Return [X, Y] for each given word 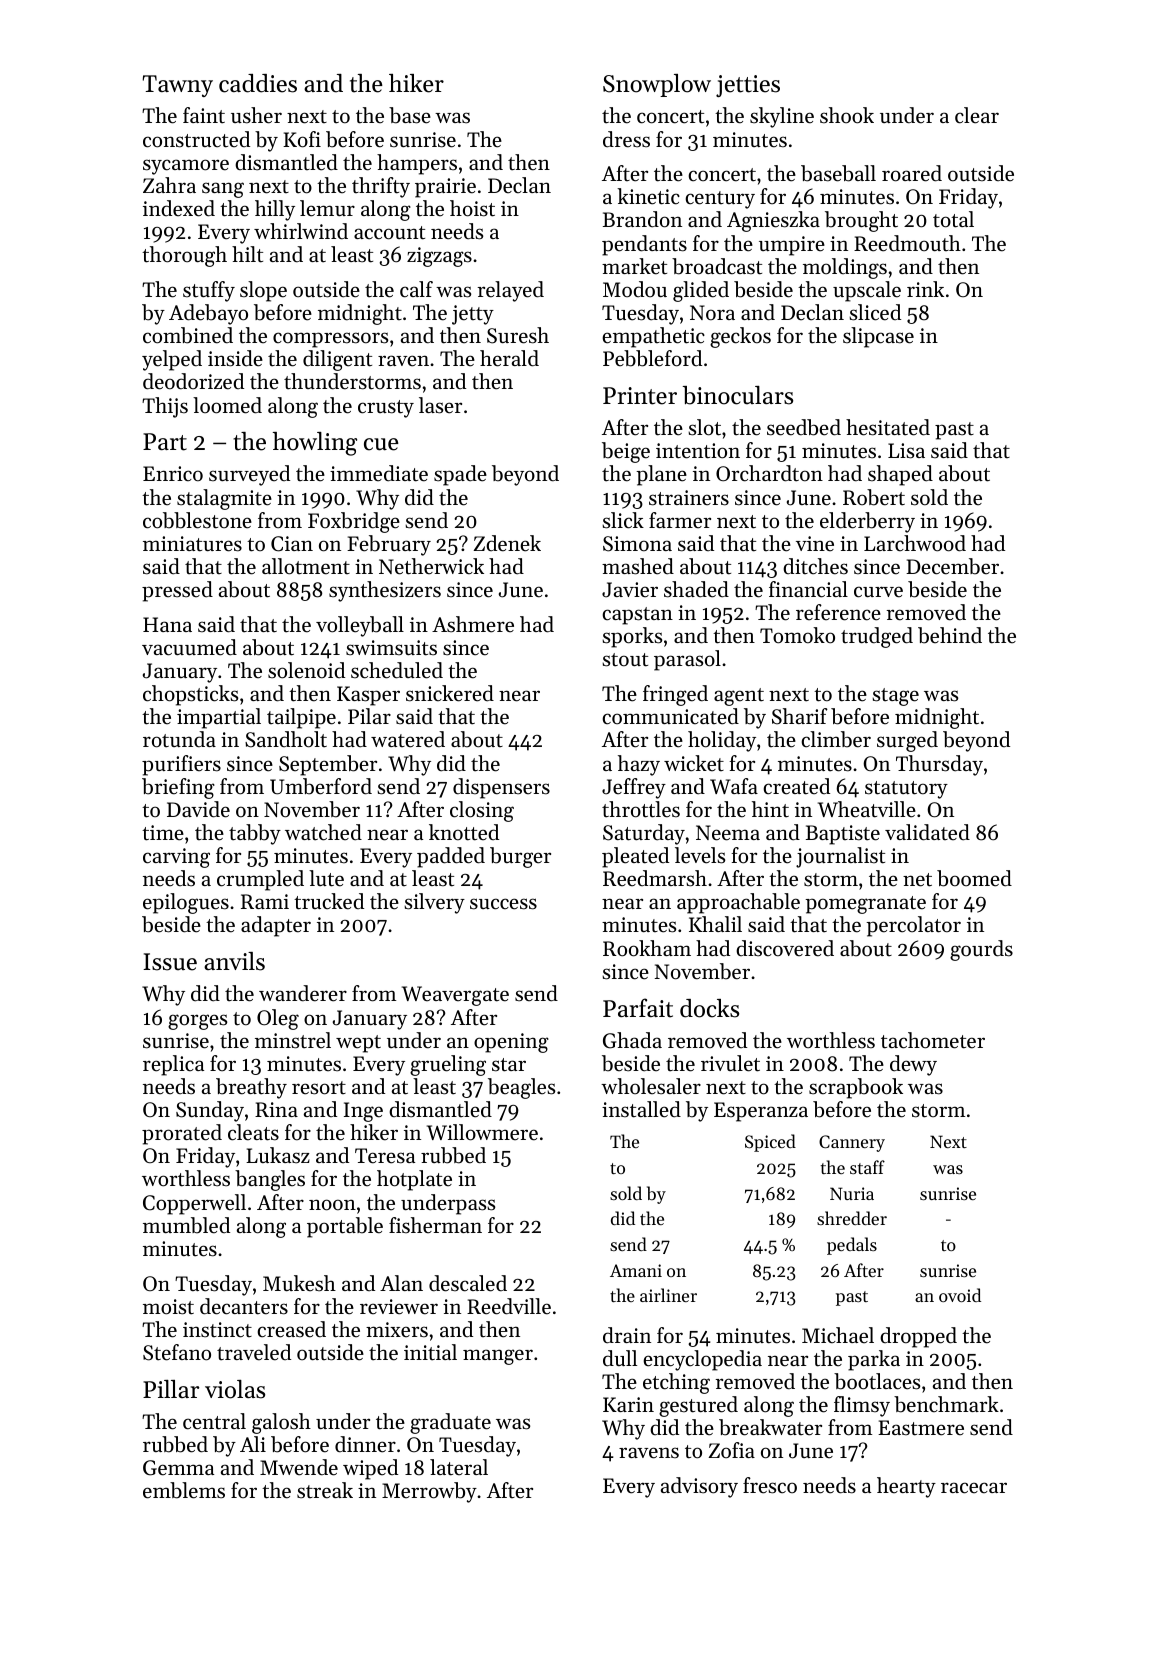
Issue [170, 962]
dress [626, 139]
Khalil [715, 924]
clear [977, 115]
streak [325, 1490]
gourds [981, 950]
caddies [258, 83]
